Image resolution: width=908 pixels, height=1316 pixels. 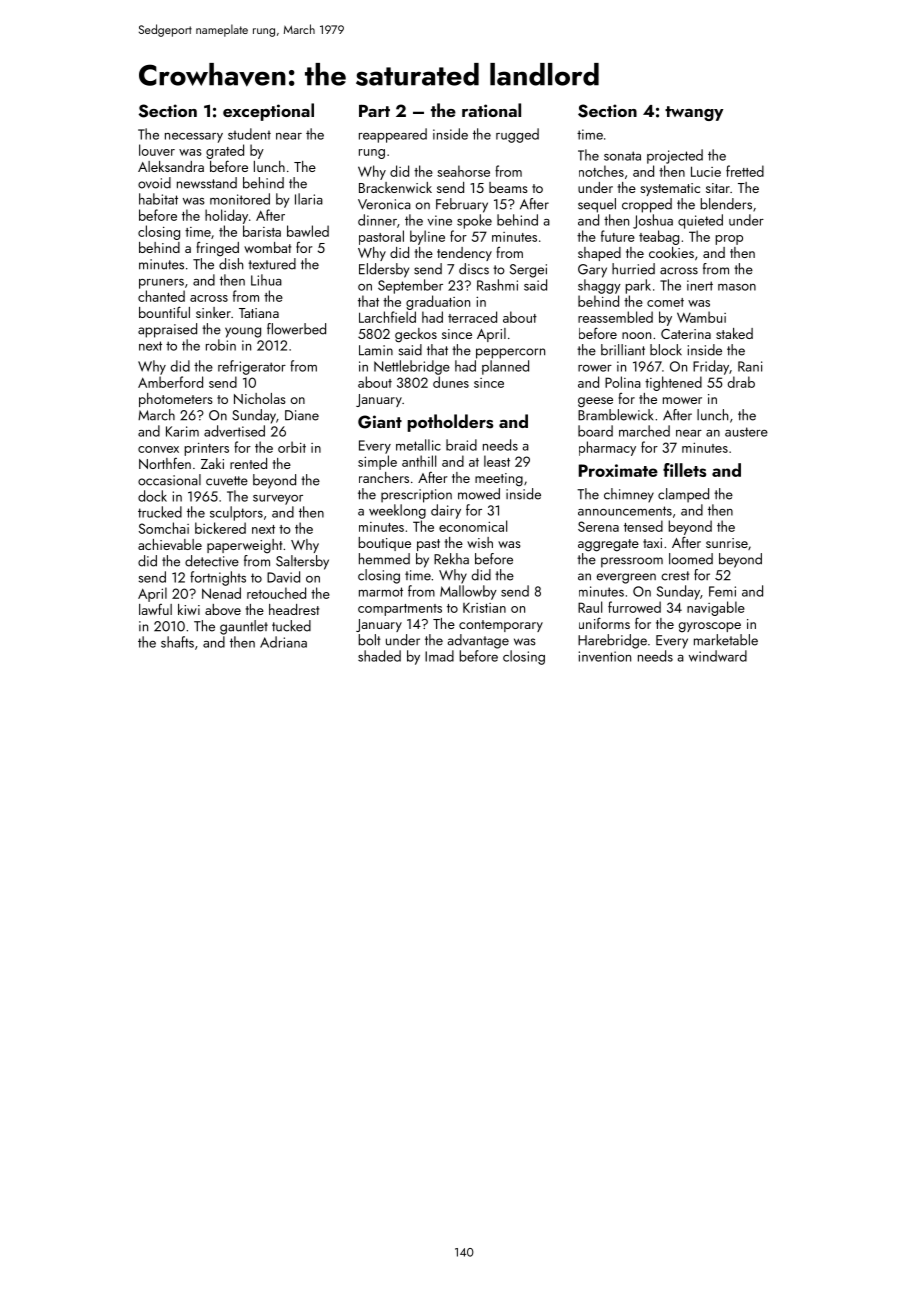 I want to click on fretted, so click(x=745, y=171).
